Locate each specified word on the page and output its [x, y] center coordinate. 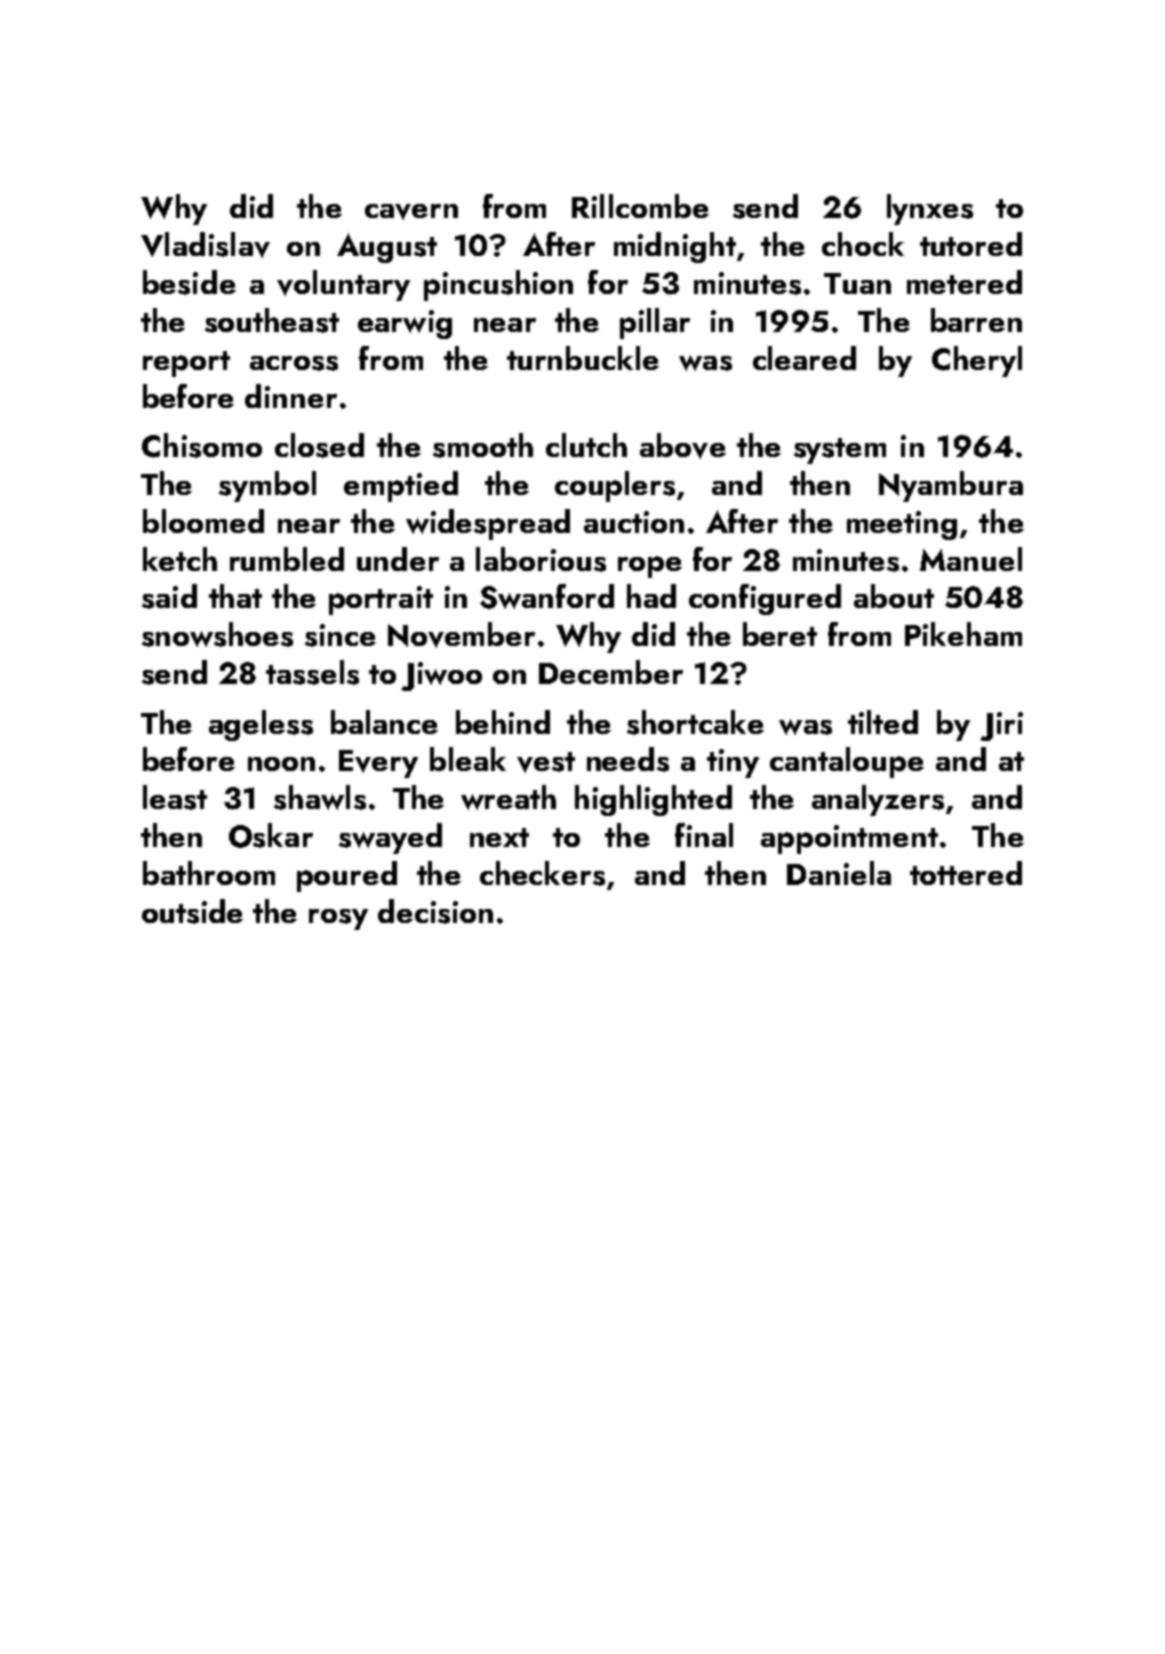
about [894, 596]
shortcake [695, 722]
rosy [338, 919]
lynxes [930, 209]
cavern [411, 212]
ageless [261, 725]
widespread [488, 524]
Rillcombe [640, 206]
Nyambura [951, 486]
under [398, 559]
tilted [883, 722]
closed [319, 445]
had [651, 596]
